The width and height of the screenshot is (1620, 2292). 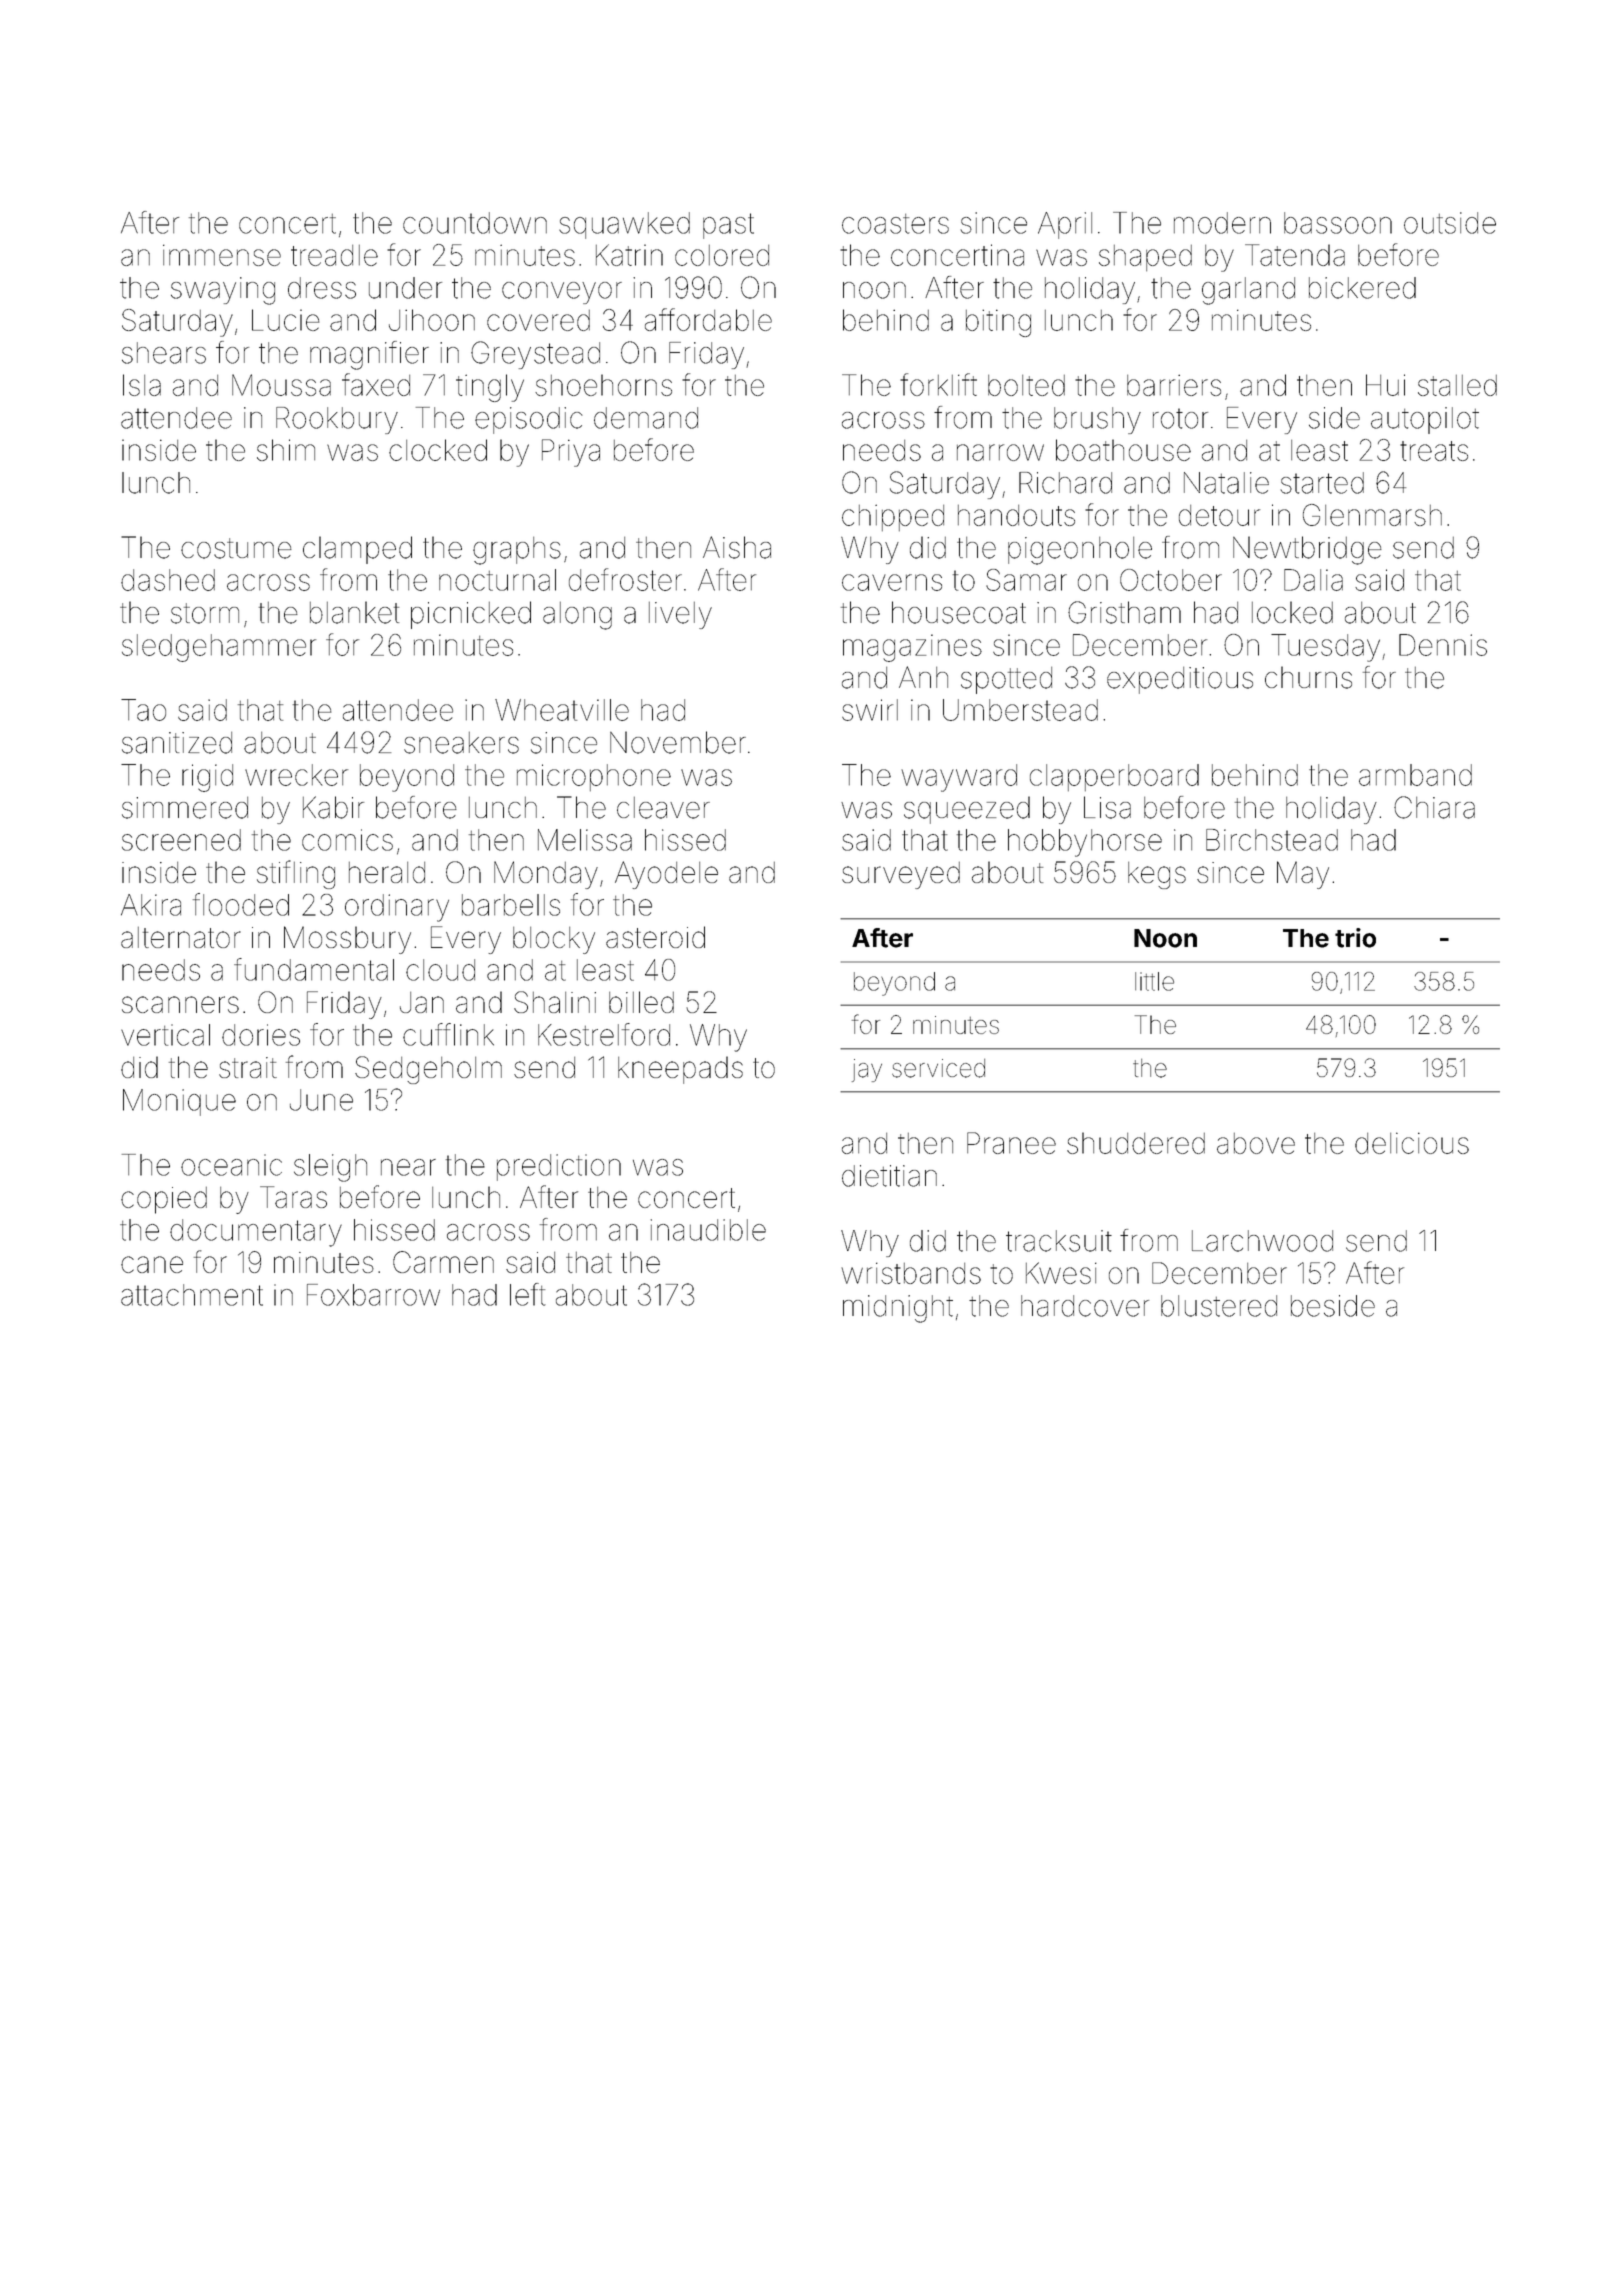 I want to click on Dalia, so click(x=1313, y=580).
